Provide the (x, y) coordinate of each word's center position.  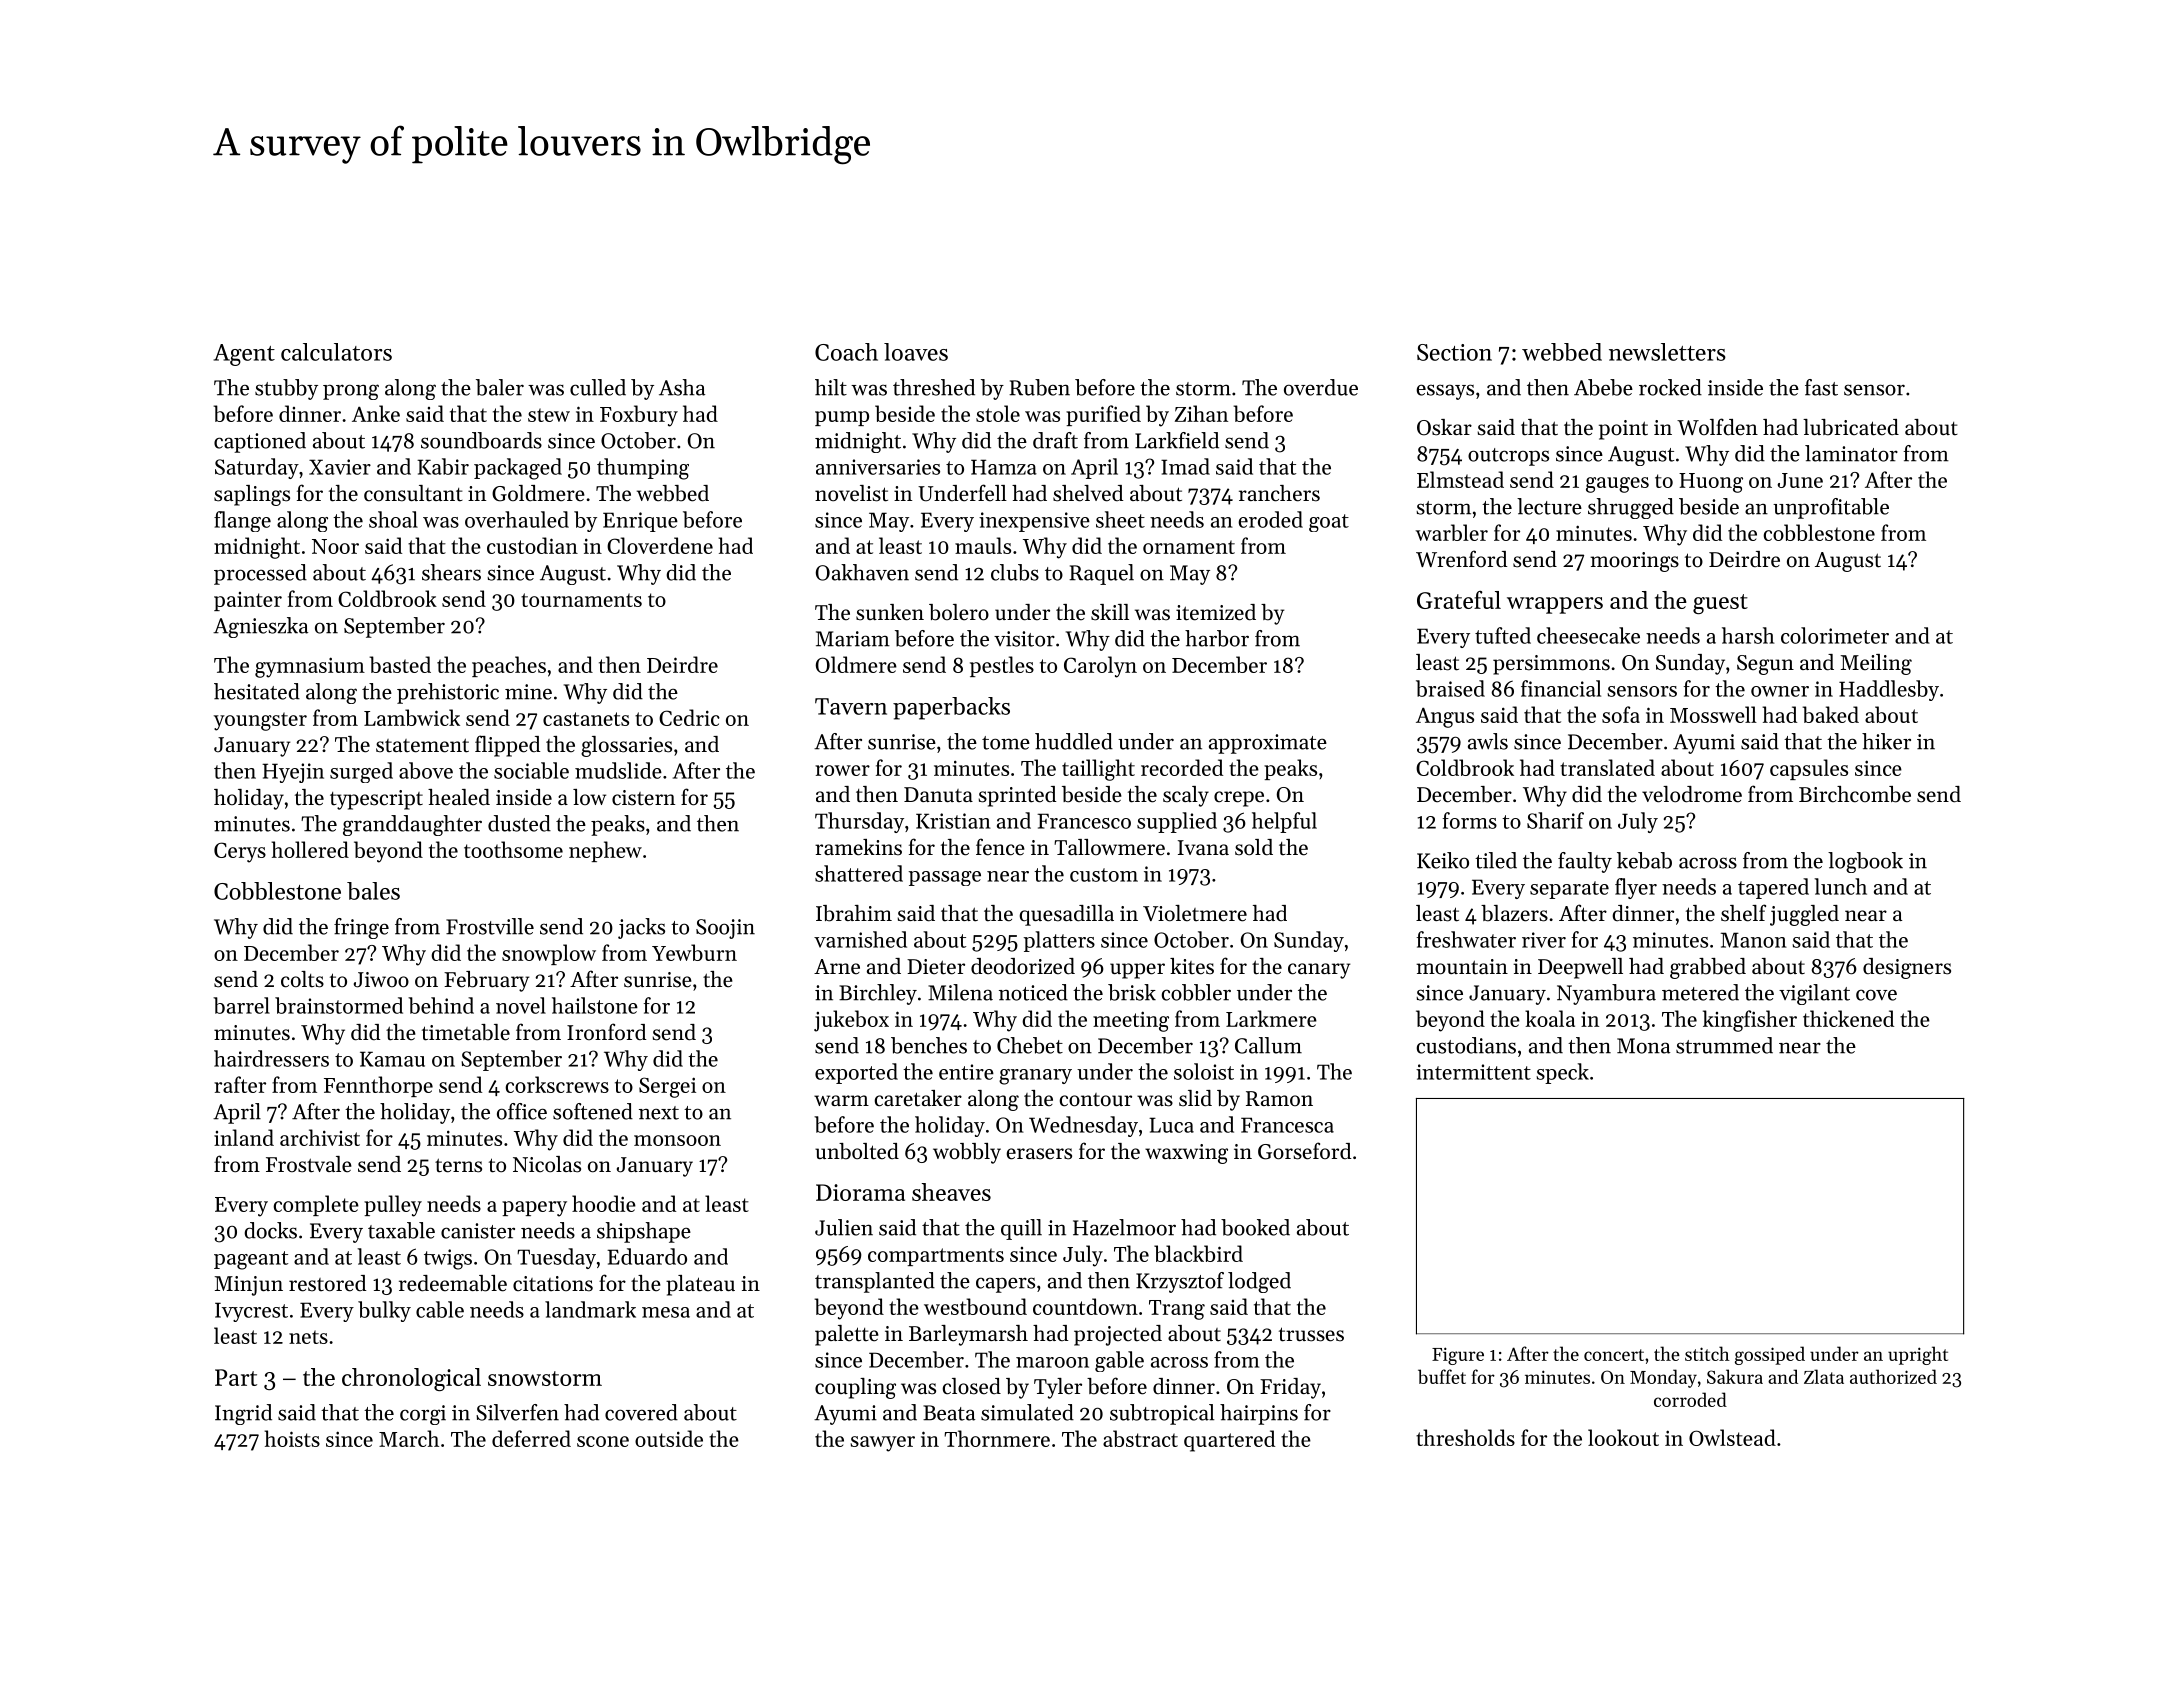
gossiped (1770, 1355)
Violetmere (1195, 913)
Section (1454, 352)
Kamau (392, 1059)
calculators (336, 352)
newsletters (1667, 352)
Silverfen (517, 1412)
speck (1562, 1073)
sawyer (883, 1444)
